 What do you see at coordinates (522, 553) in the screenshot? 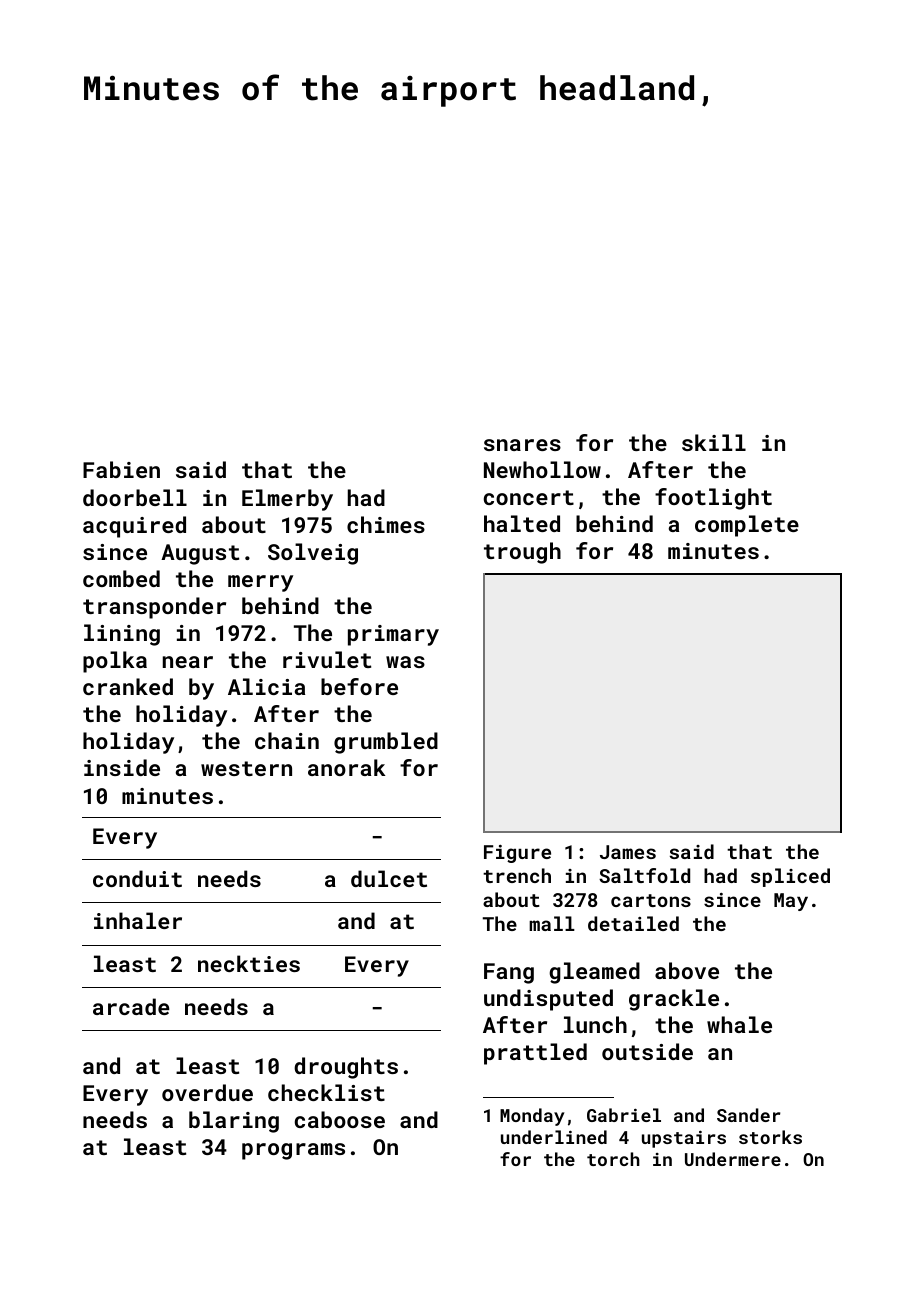
I see `trough` at bounding box center [522, 553].
